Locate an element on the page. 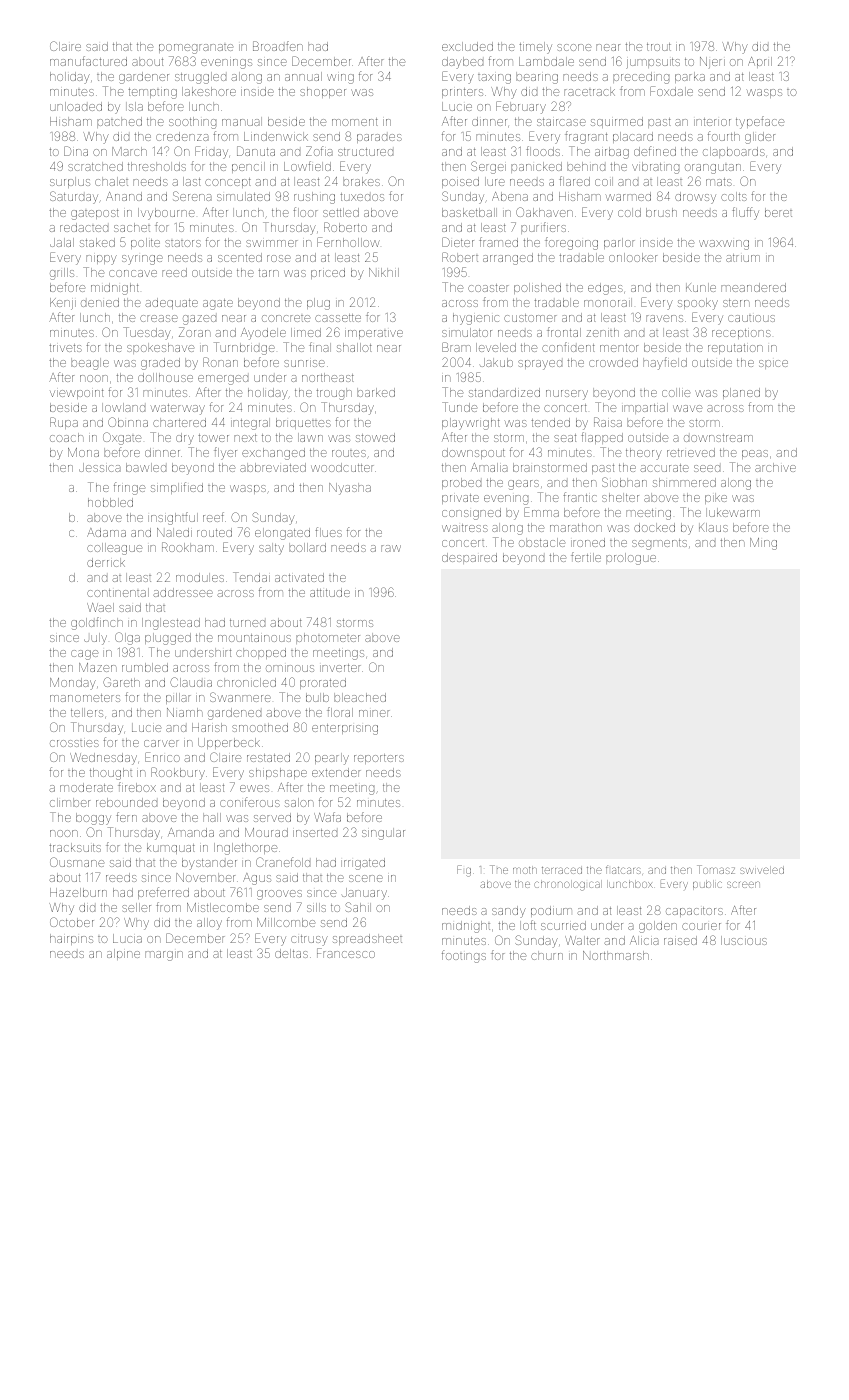 The height and width of the image is (1400, 849). churn is located at coordinates (547, 955).
